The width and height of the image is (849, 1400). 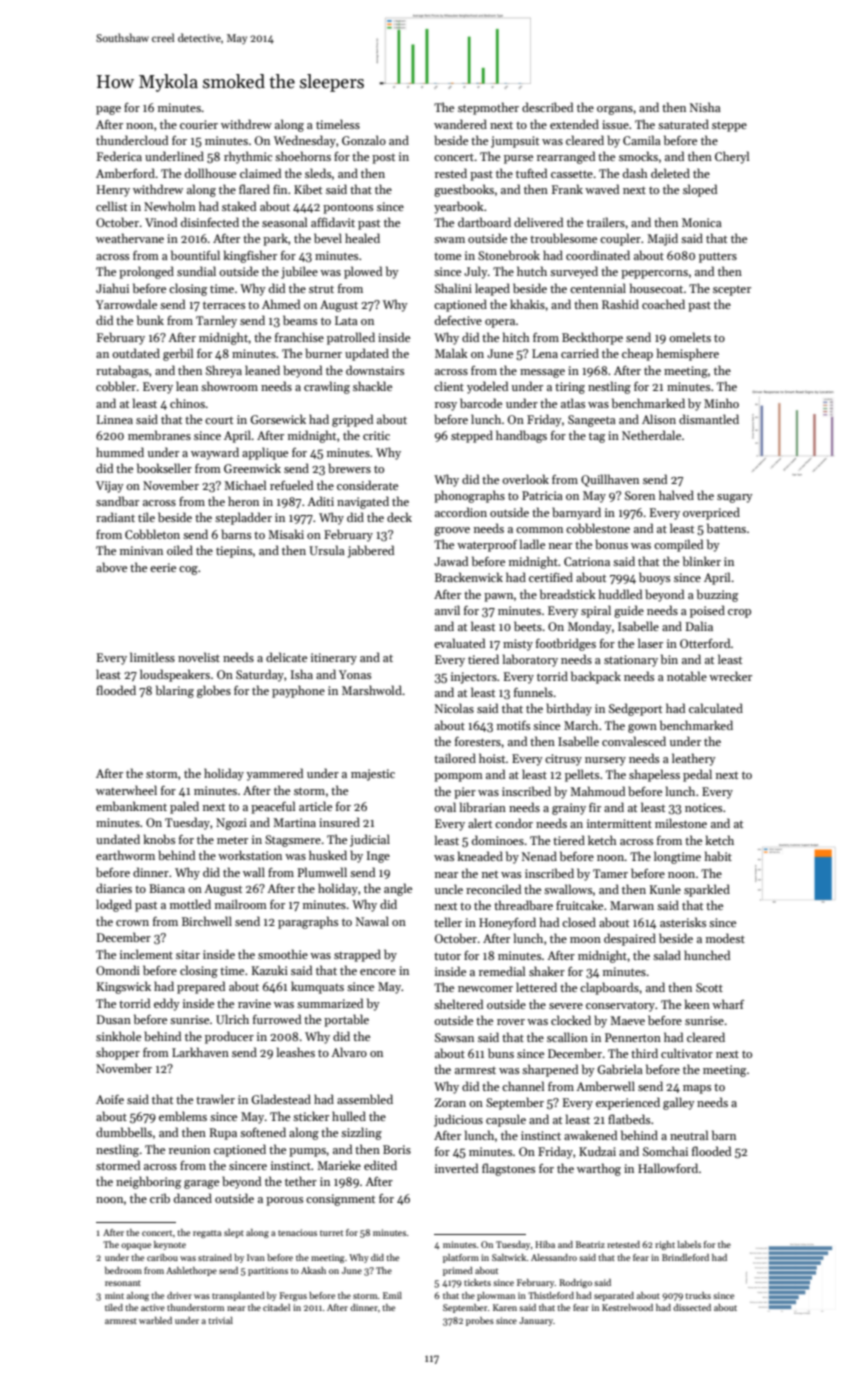 What do you see at coordinates (542, 495) in the image?
I see `Patricia` at bounding box center [542, 495].
